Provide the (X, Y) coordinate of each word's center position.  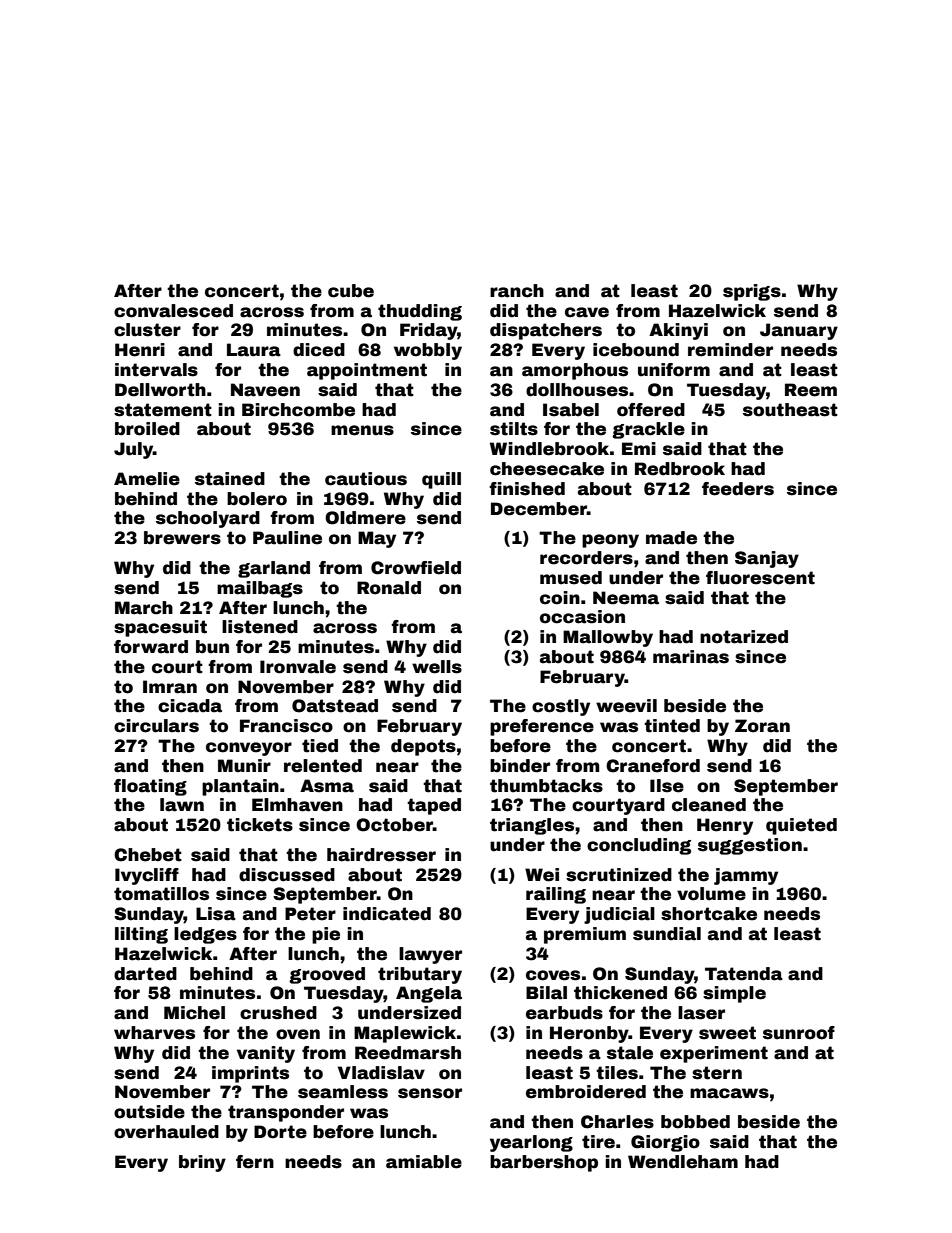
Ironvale (298, 667)
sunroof (799, 1033)
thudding (420, 312)
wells (437, 667)
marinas (691, 657)
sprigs (752, 292)
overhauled (166, 1132)
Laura (254, 350)
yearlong (531, 1143)
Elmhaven (297, 805)
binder (520, 766)
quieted (801, 826)
